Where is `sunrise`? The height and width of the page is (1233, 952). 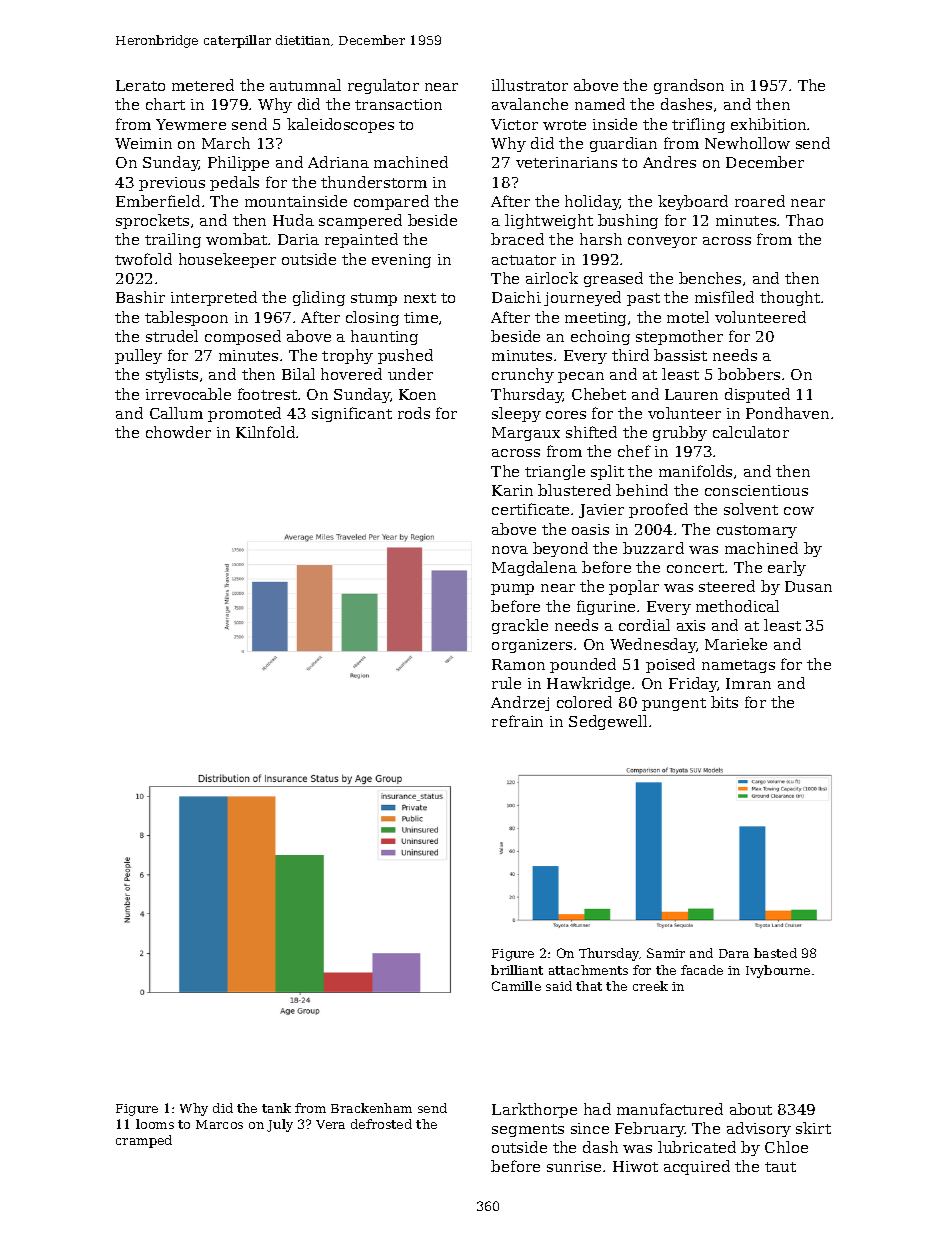 sunrise is located at coordinates (574, 1166).
